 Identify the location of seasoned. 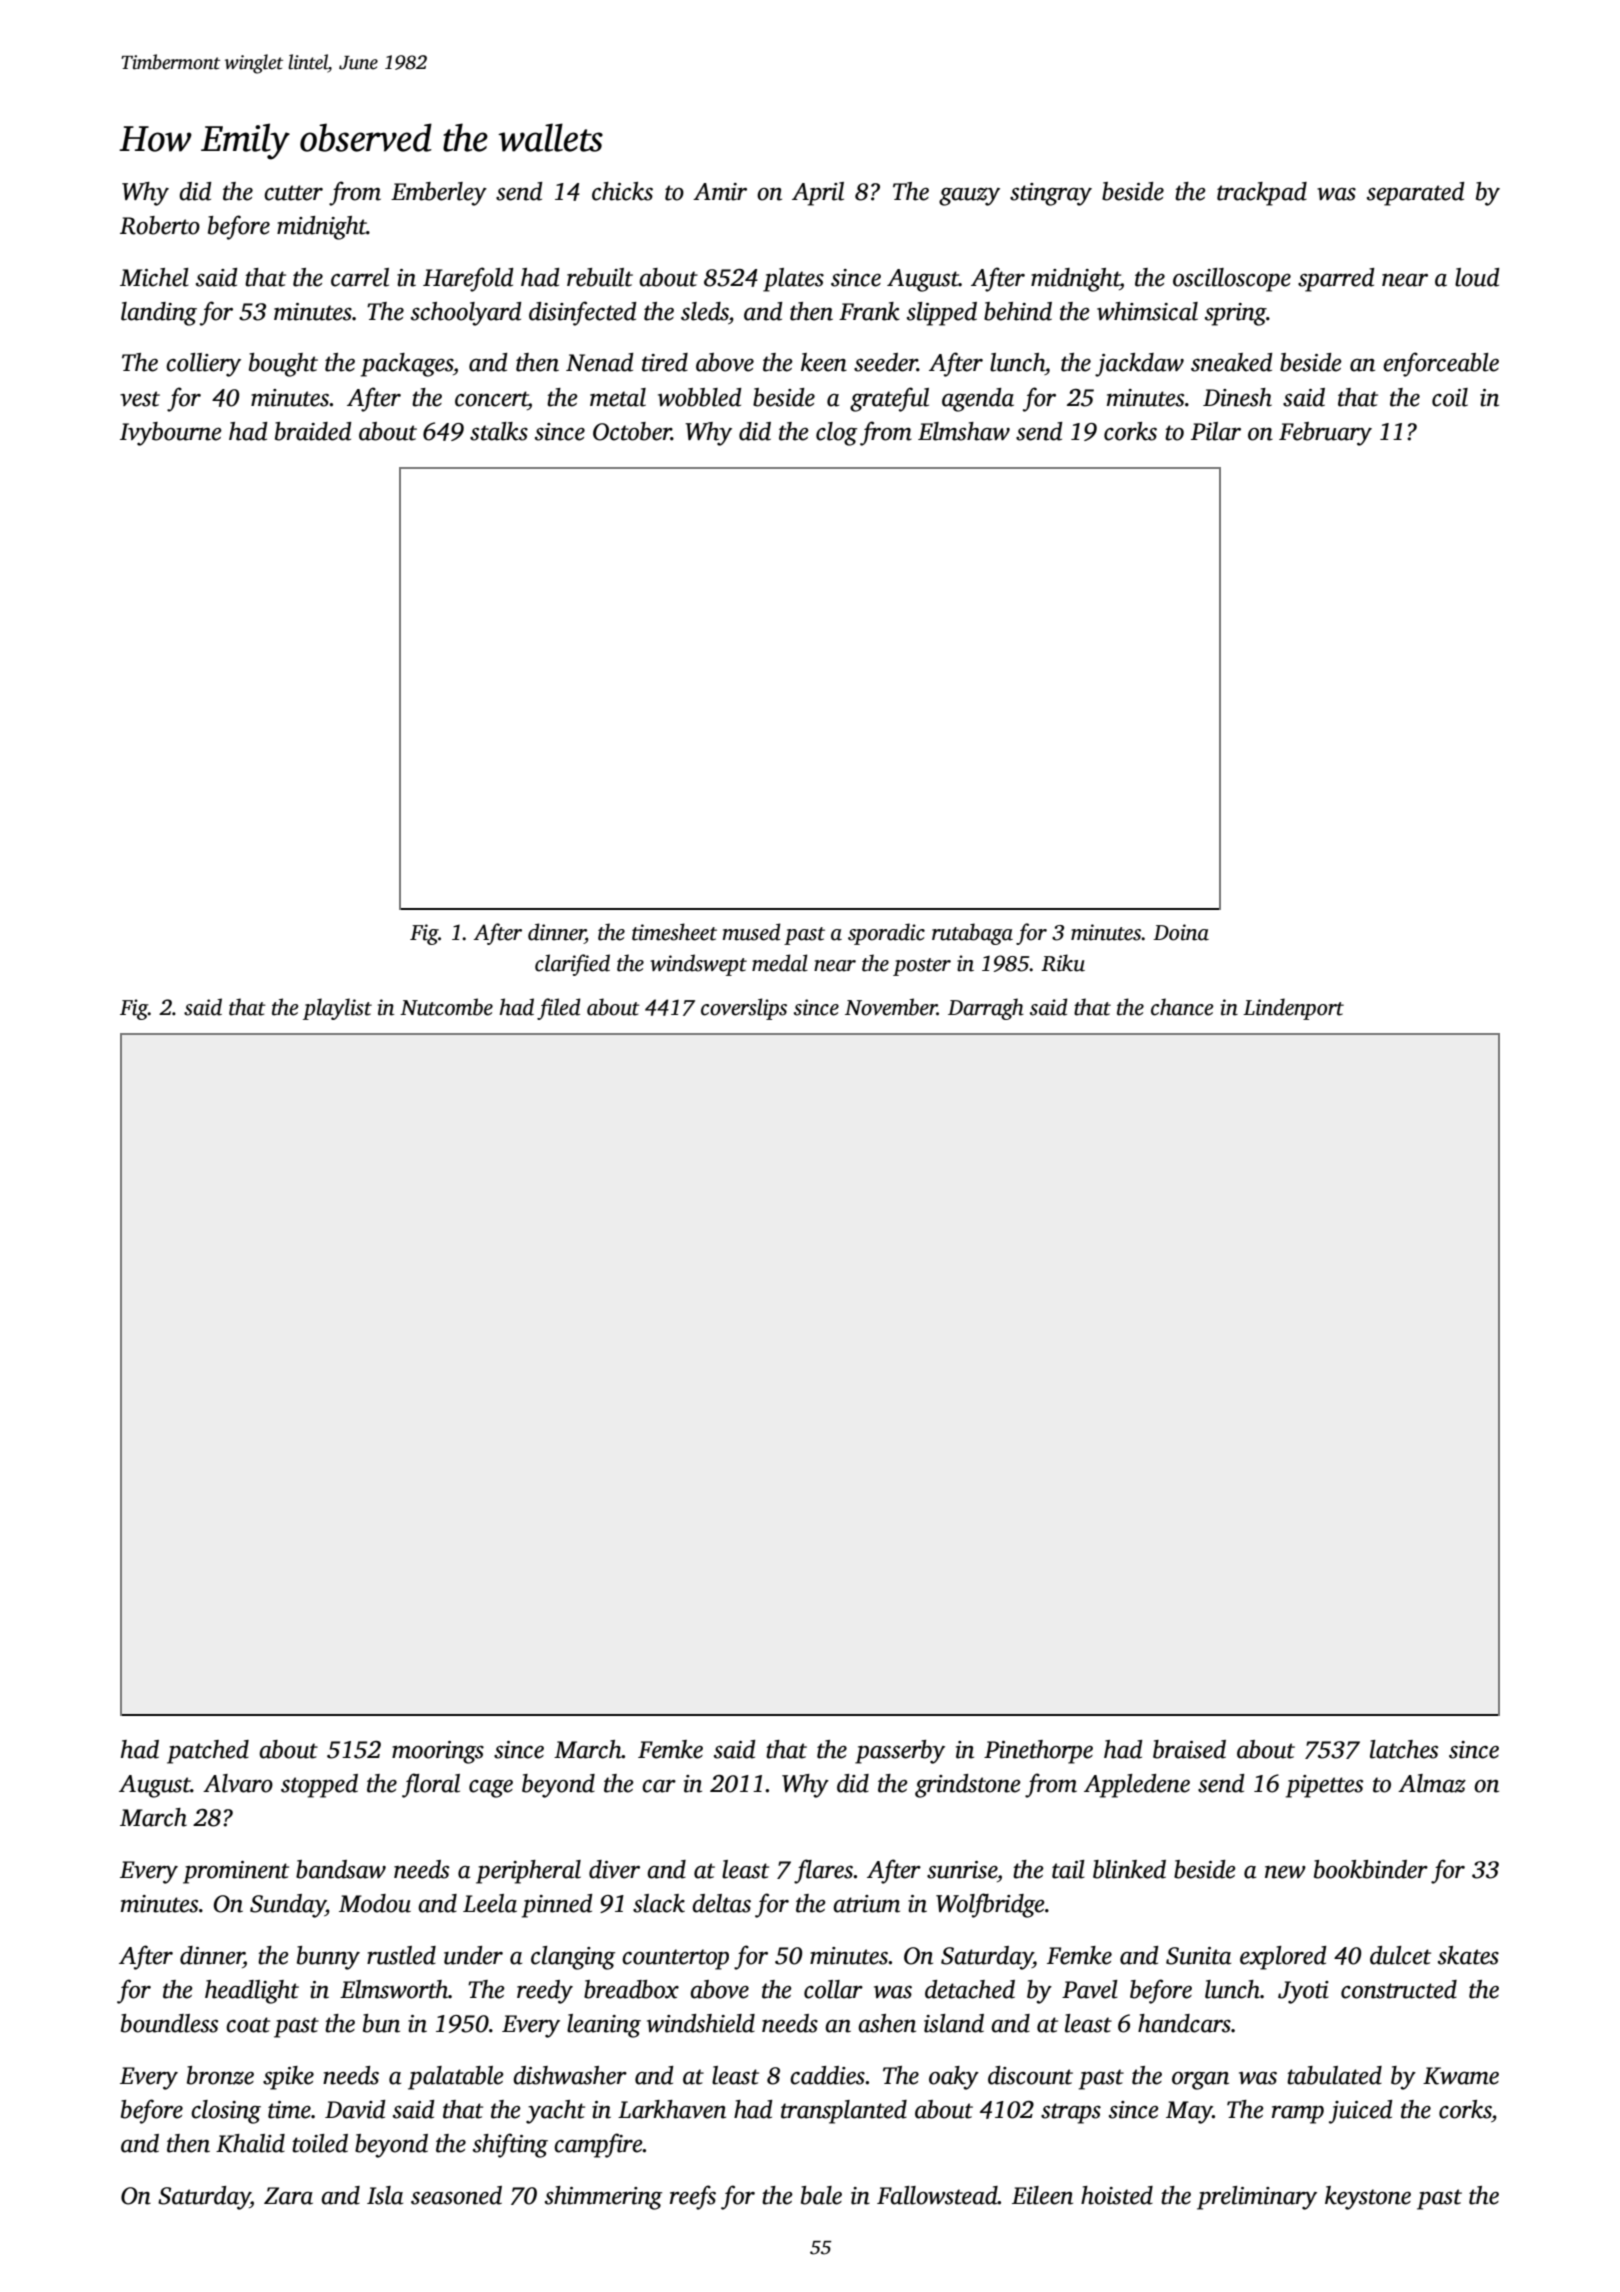
(456, 2195).
